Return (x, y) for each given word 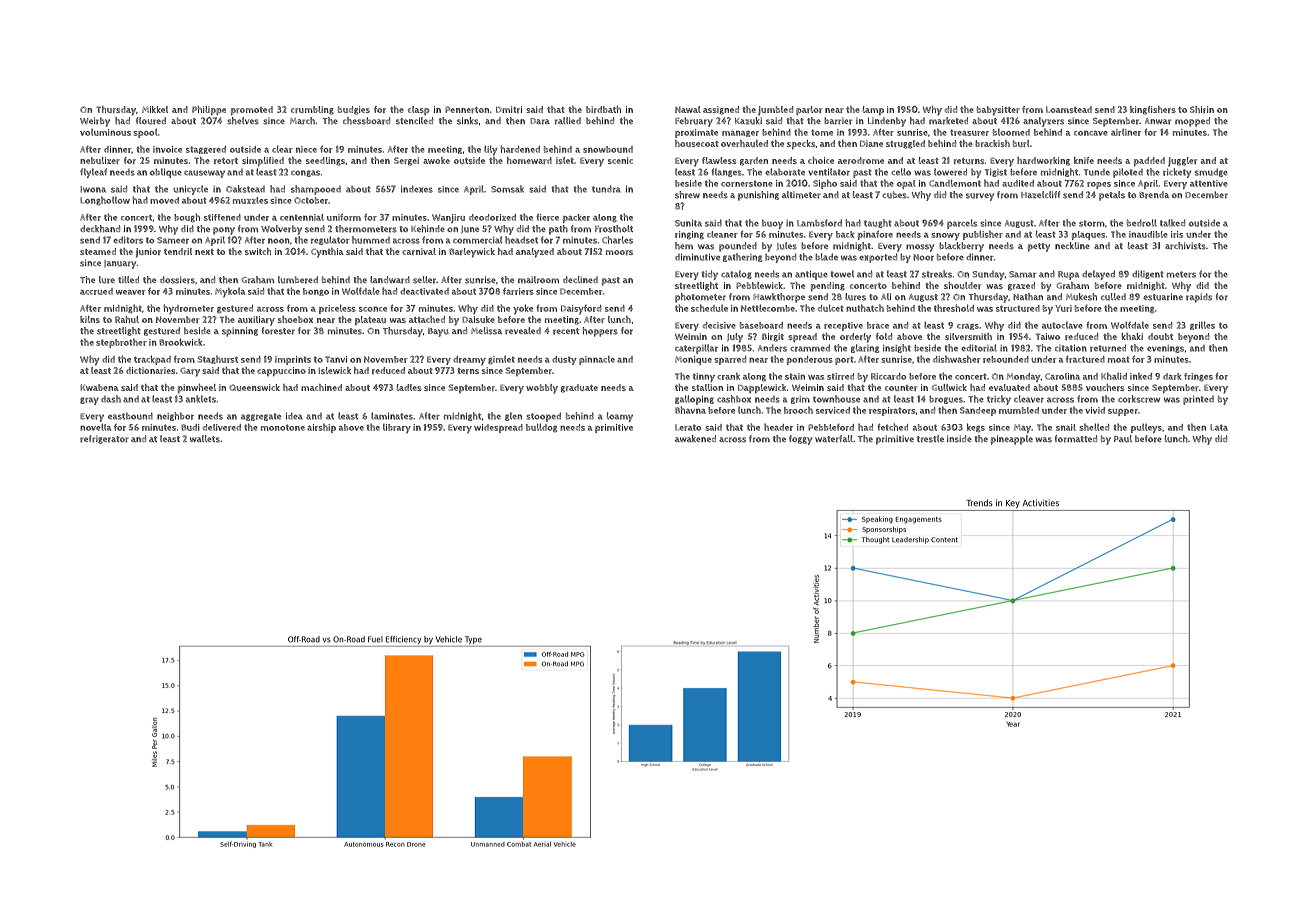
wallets (205, 439)
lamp (873, 110)
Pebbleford (831, 427)
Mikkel (155, 109)
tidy (710, 275)
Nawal (688, 109)
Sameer (173, 240)
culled (1113, 297)
